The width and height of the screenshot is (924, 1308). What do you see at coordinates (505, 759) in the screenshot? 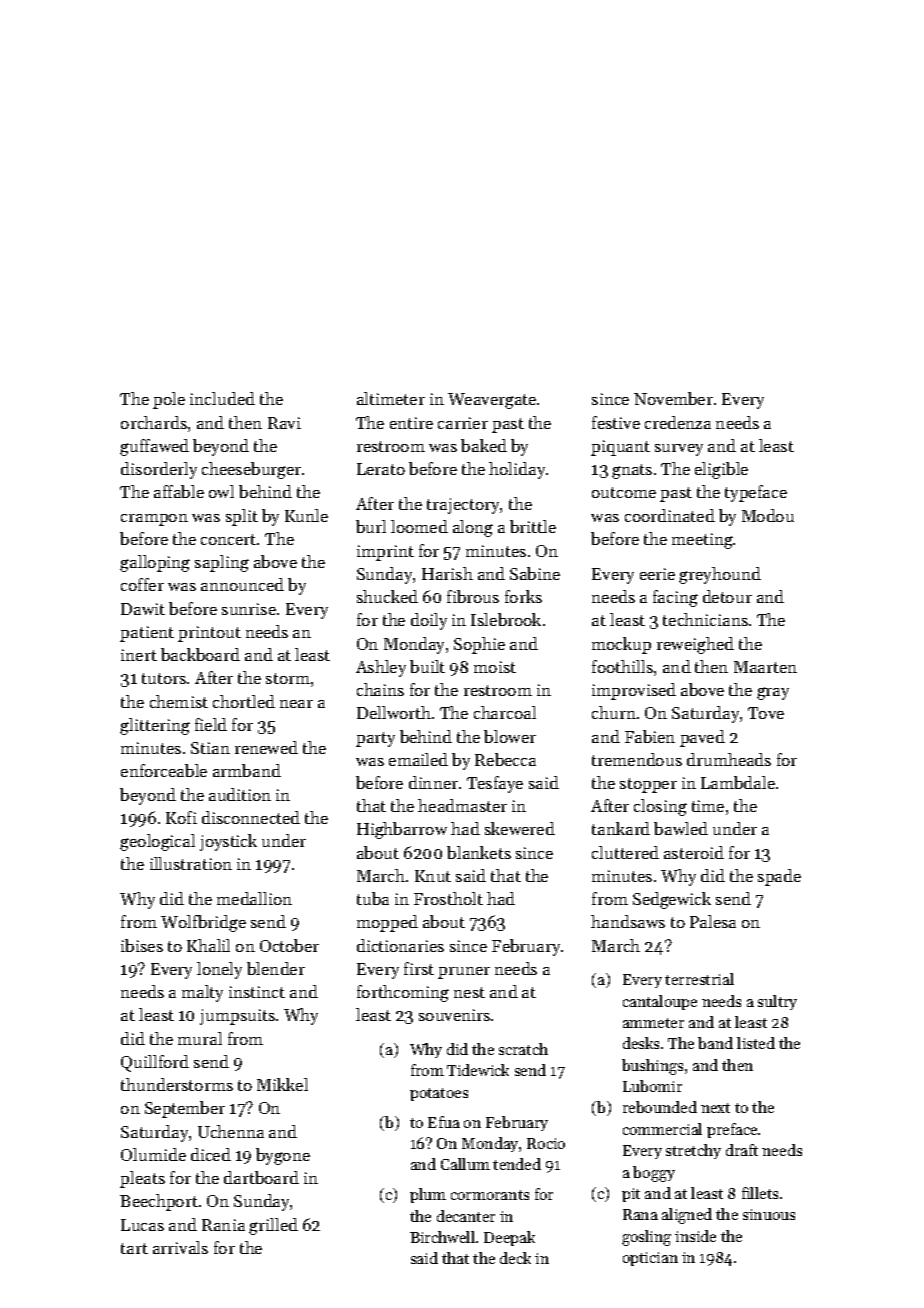
I see `Rebecca` at bounding box center [505, 759].
